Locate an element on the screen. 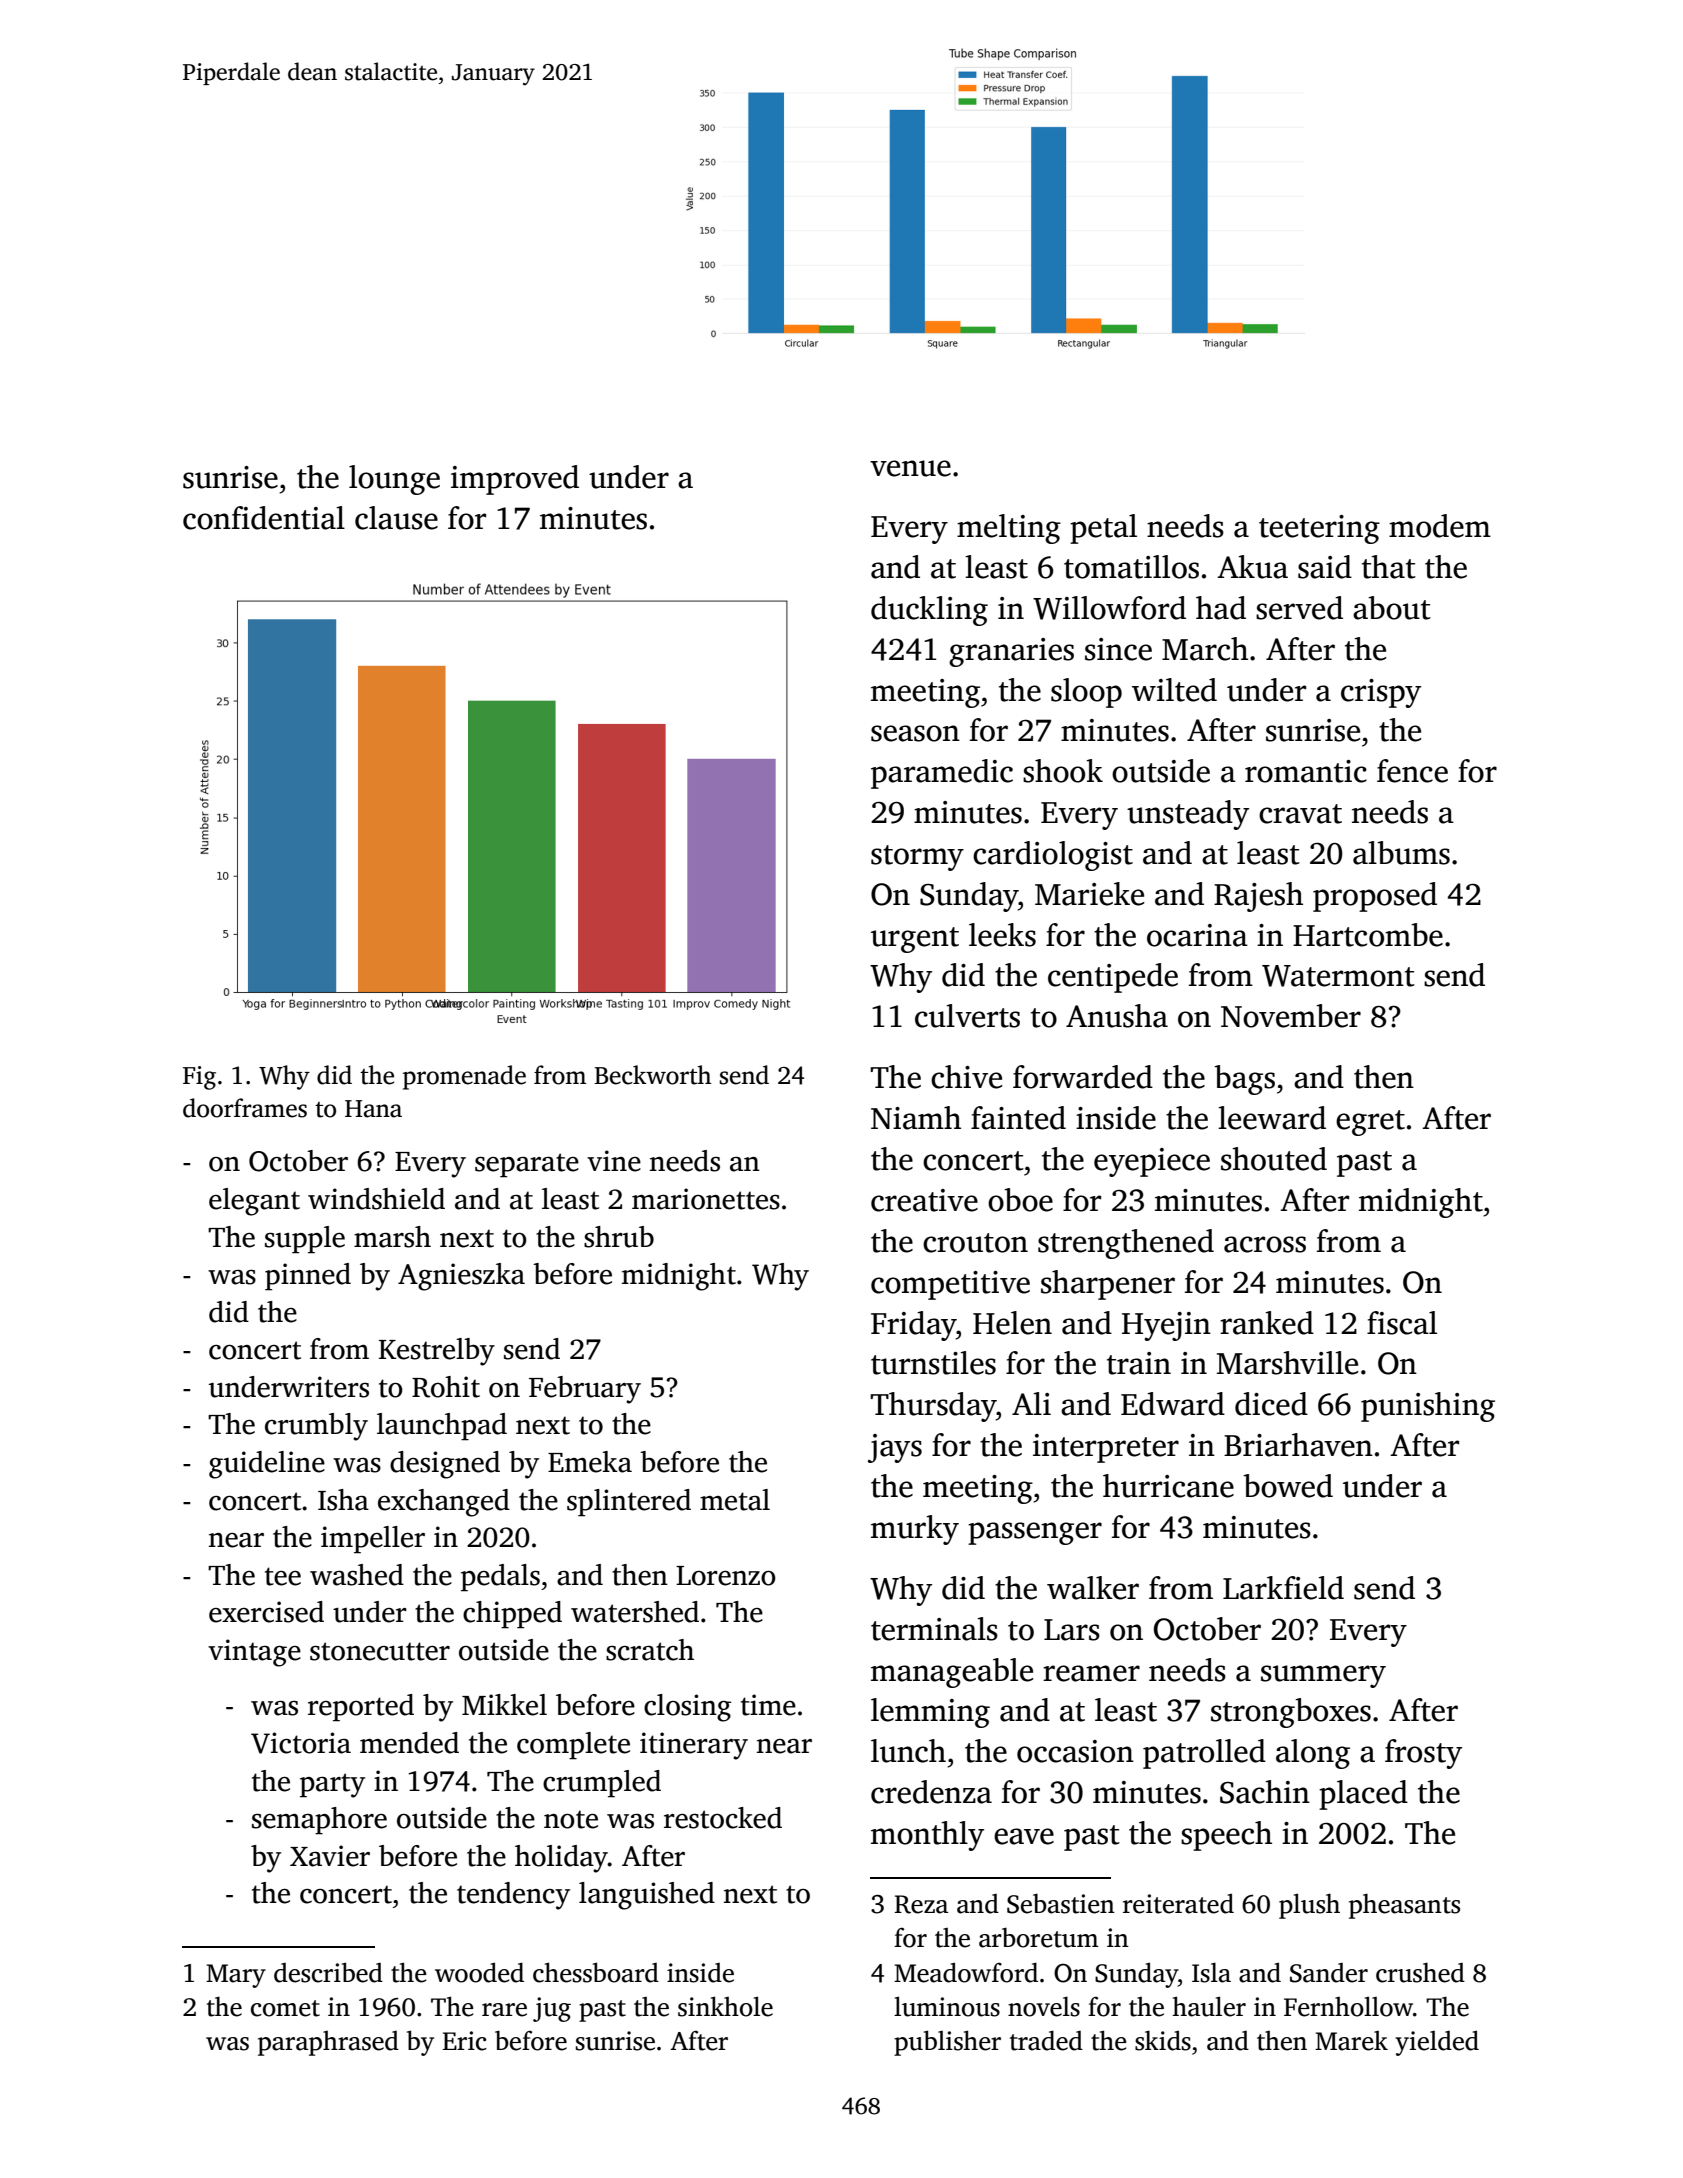 The image size is (1683, 2178). fainted is located at coordinates (1018, 1118).
